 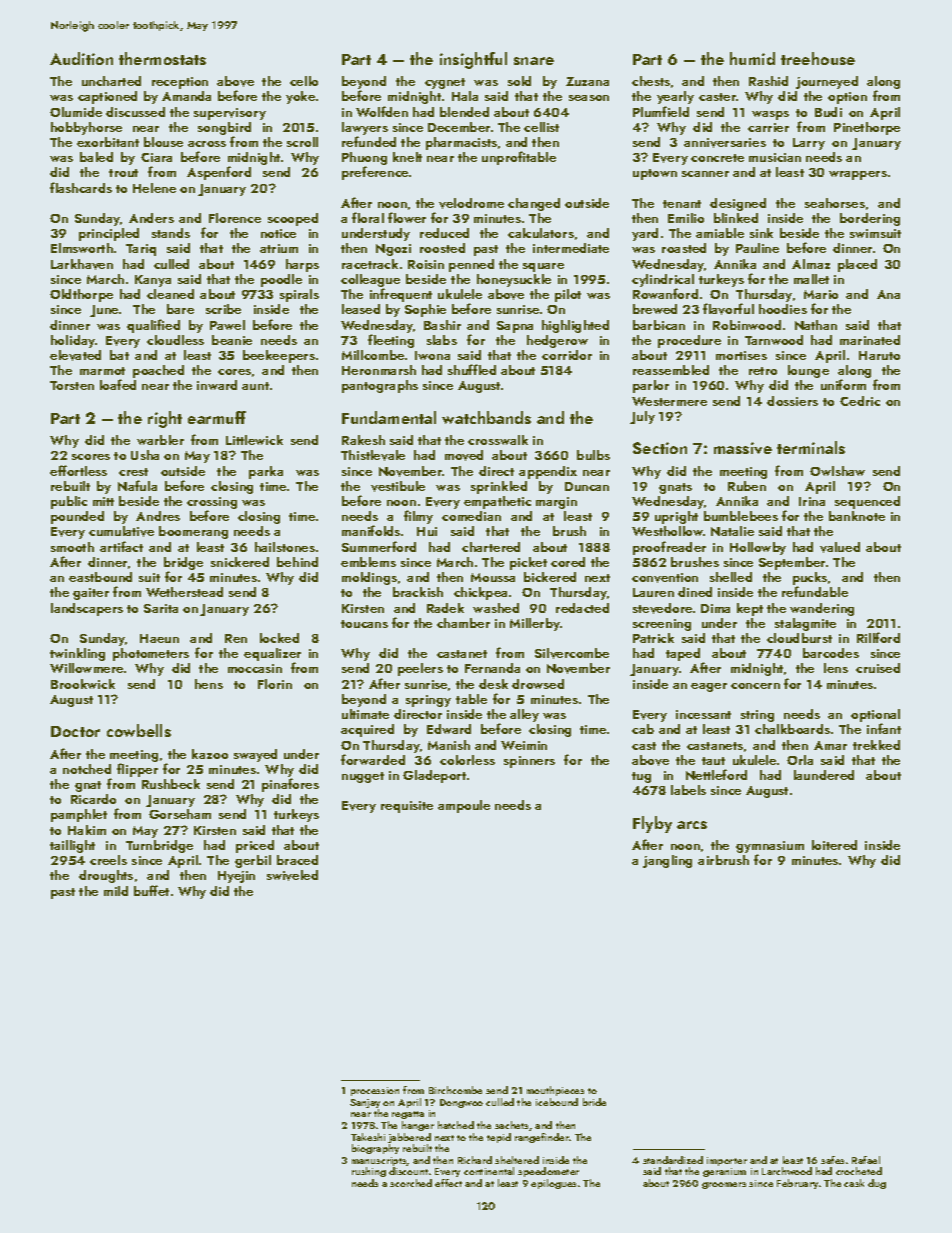 What do you see at coordinates (368, 1137) in the document?
I see `Takeshi` at bounding box center [368, 1137].
